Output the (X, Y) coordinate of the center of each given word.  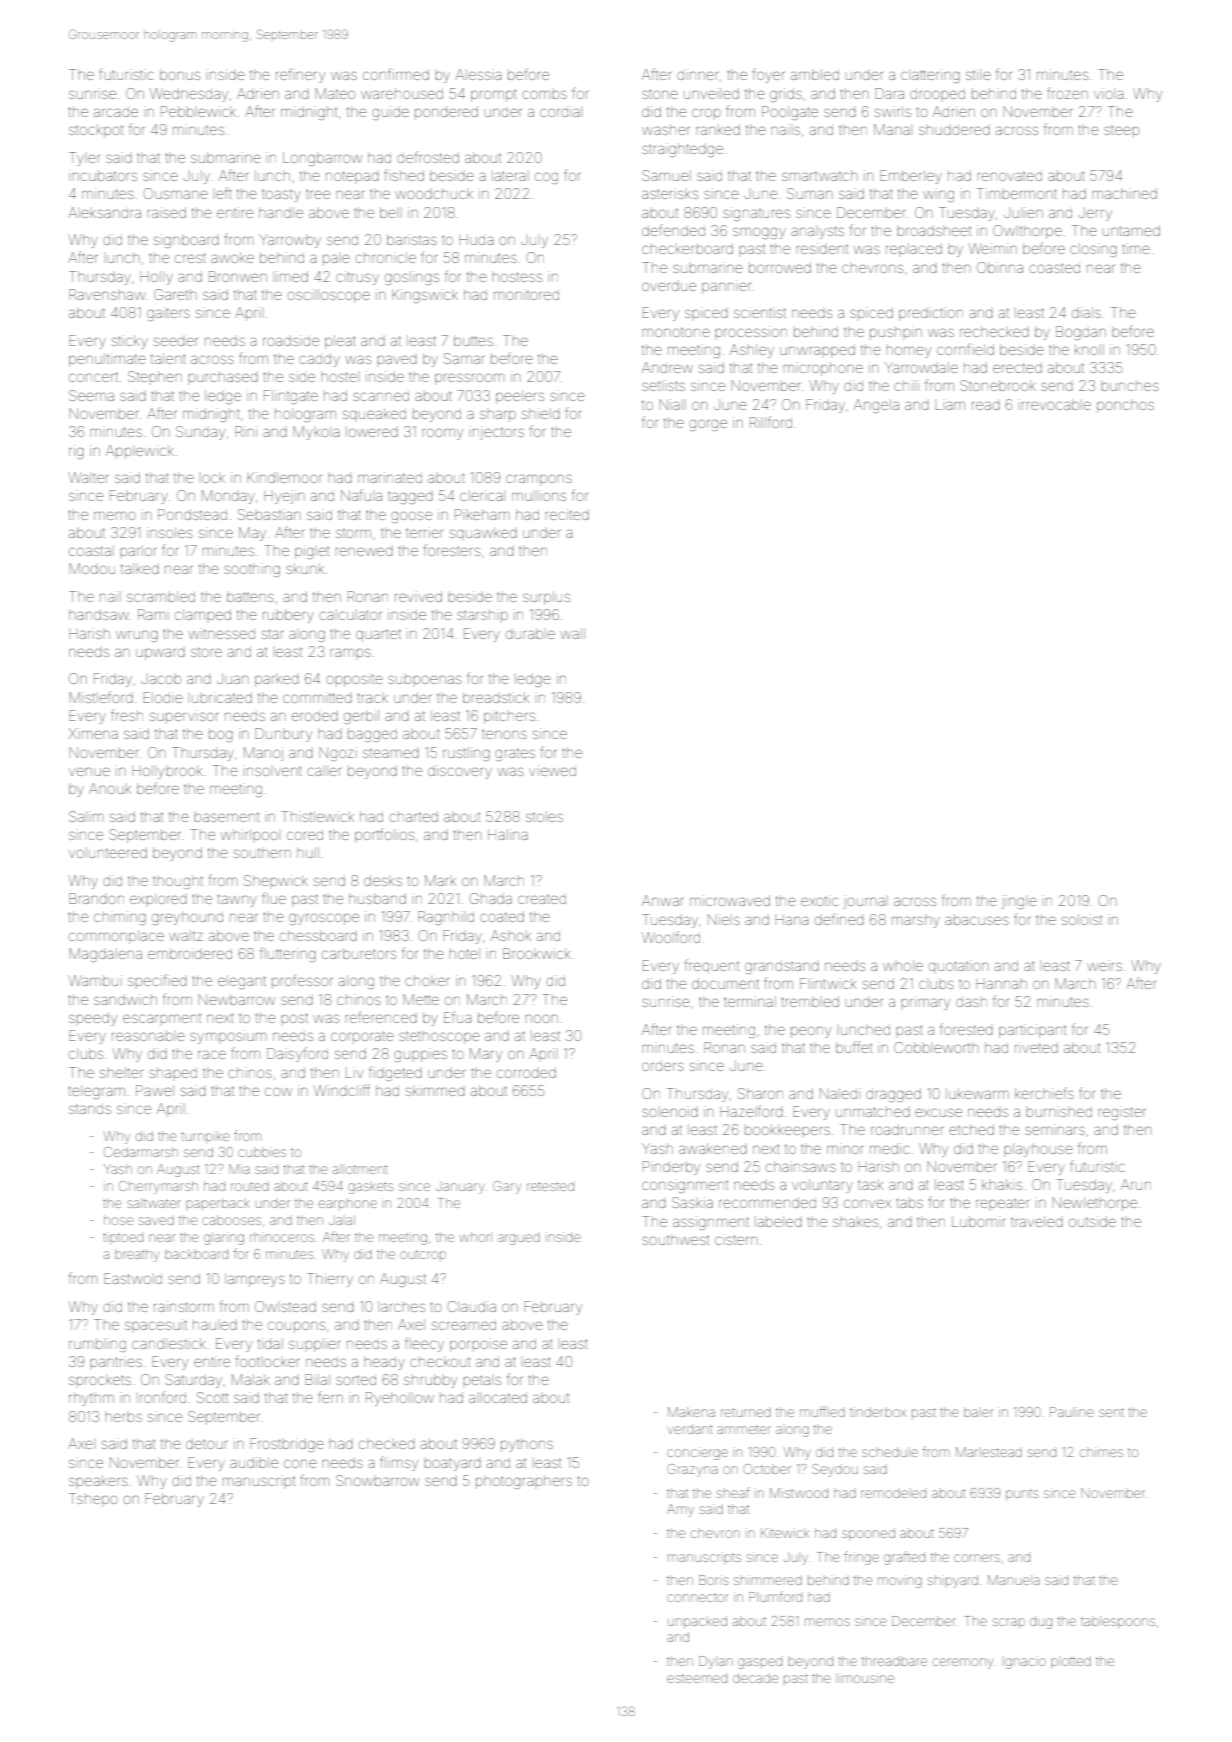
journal (866, 902)
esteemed (697, 1678)
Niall (672, 404)
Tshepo (93, 1500)
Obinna (1000, 267)
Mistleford (101, 697)
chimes (1101, 1453)
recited (567, 514)
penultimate (107, 360)
